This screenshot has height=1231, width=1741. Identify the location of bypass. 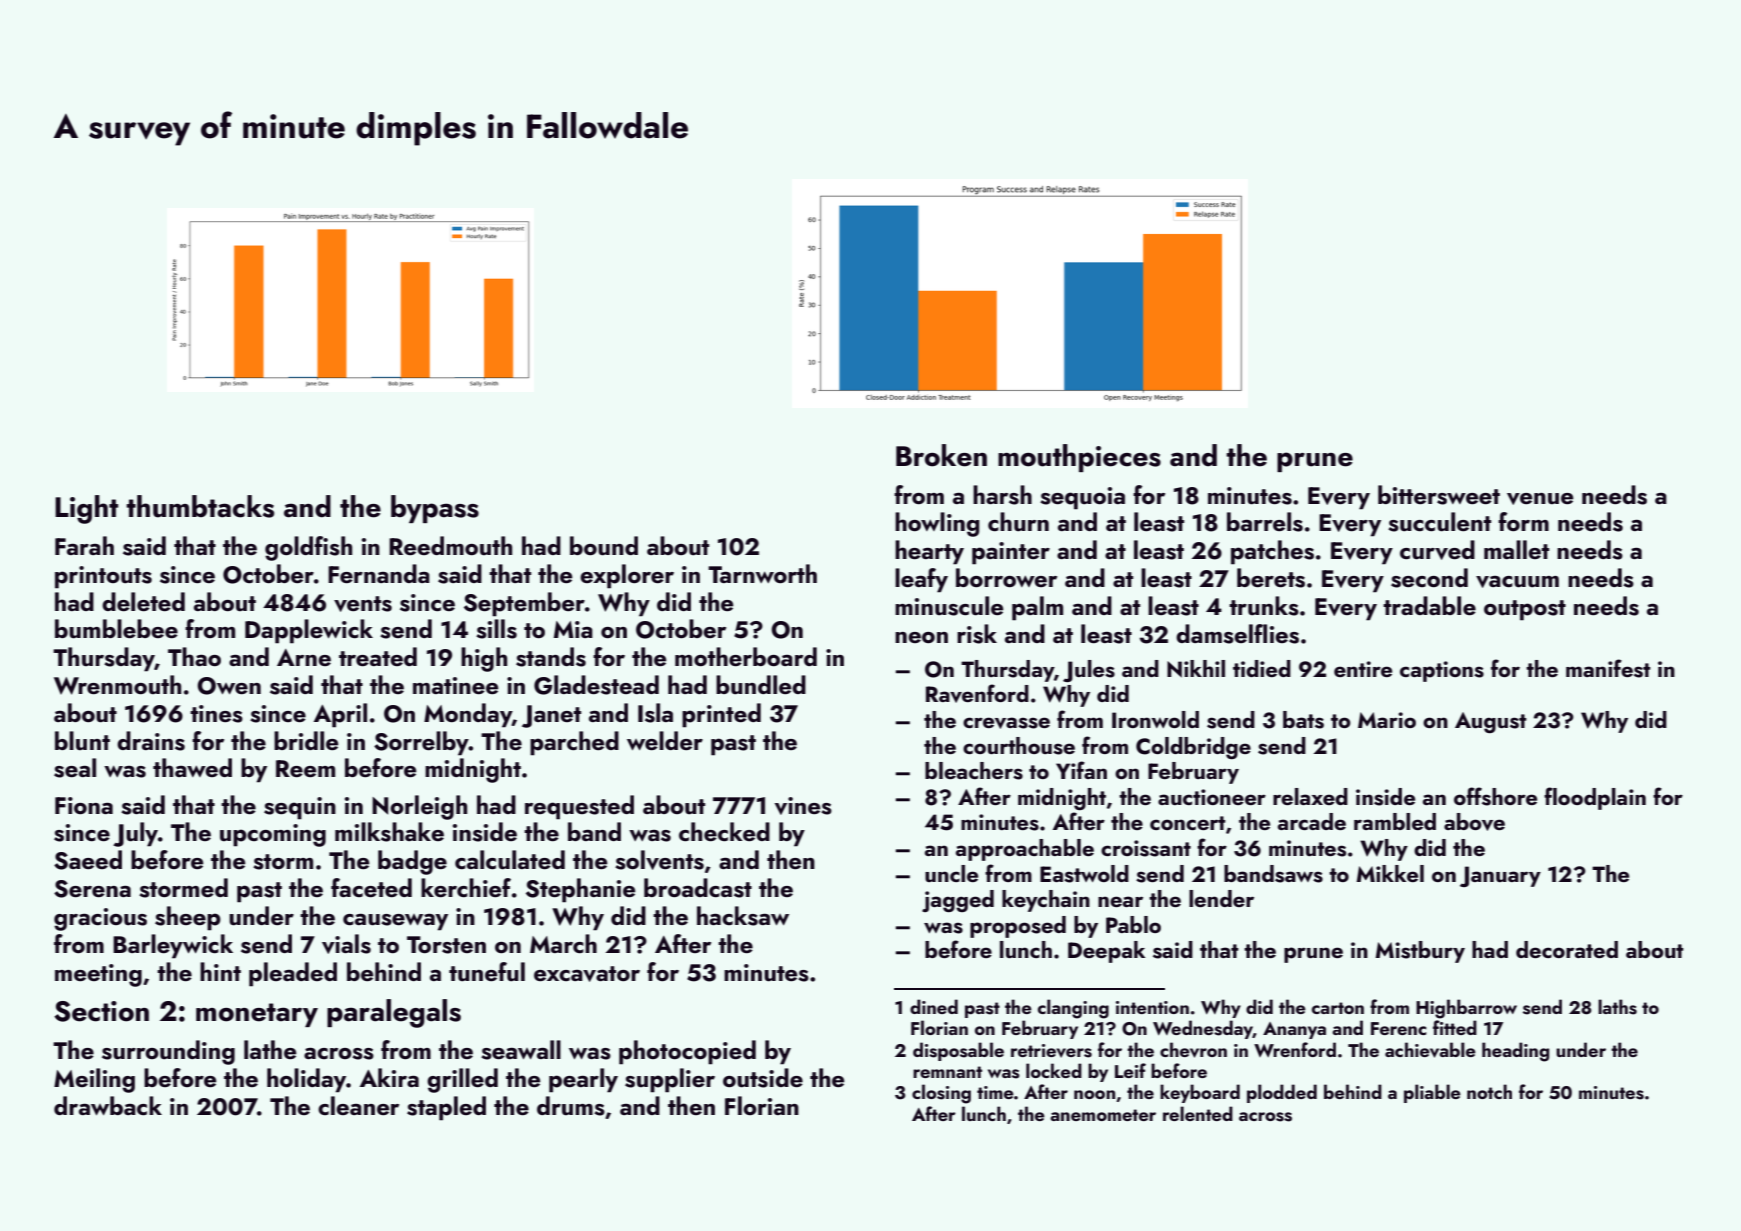
(435, 509).
